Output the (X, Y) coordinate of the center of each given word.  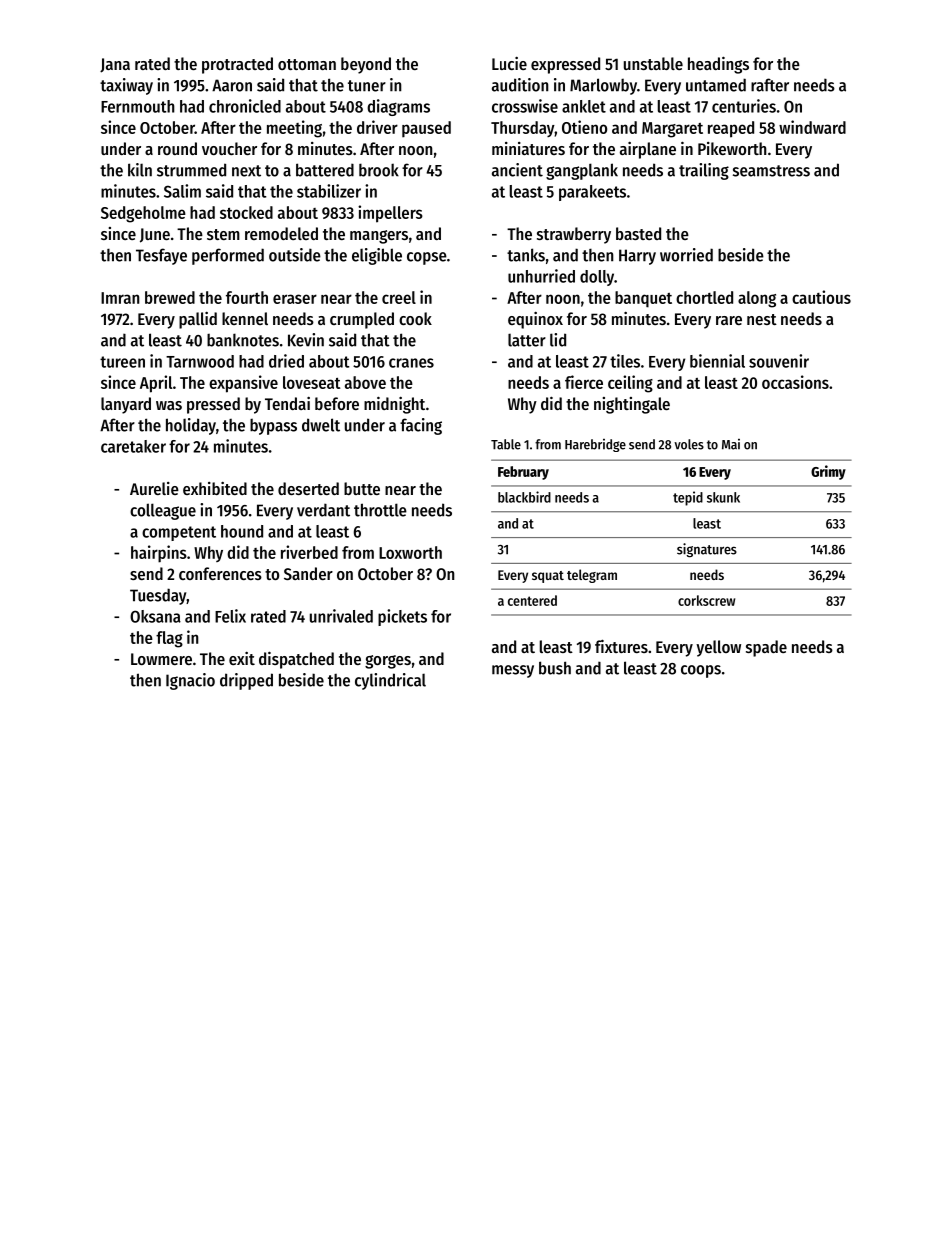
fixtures (621, 646)
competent (179, 533)
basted (638, 233)
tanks (526, 255)
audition (520, 85)
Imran (120, 298)
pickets (402, 617)
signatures (707, 550)
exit (242, 658)
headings (718, 65)
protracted (237, 65)
